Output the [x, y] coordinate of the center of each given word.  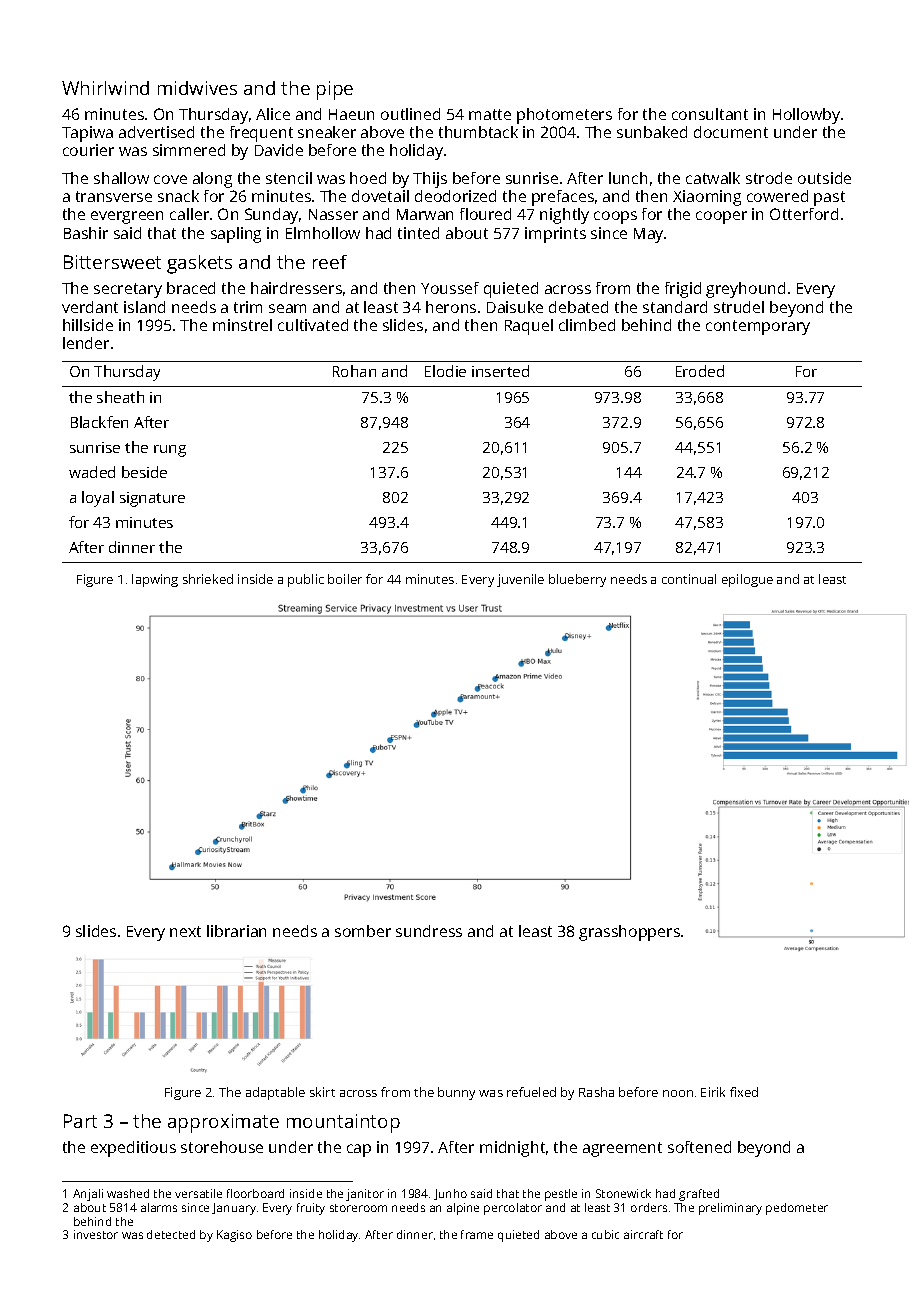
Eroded [700, 371]
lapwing [155, 580]
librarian [236, 931]
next [185, 931]
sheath [120, 397]
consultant [710, 114]
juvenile [520, 580]
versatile [198, 1193]
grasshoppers [629, 933]
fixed [744, 1092]
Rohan [354, 371]
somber [363, 931]
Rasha [596, 1092]
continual [689, 579]
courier [88, 150]
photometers [564, 116]
